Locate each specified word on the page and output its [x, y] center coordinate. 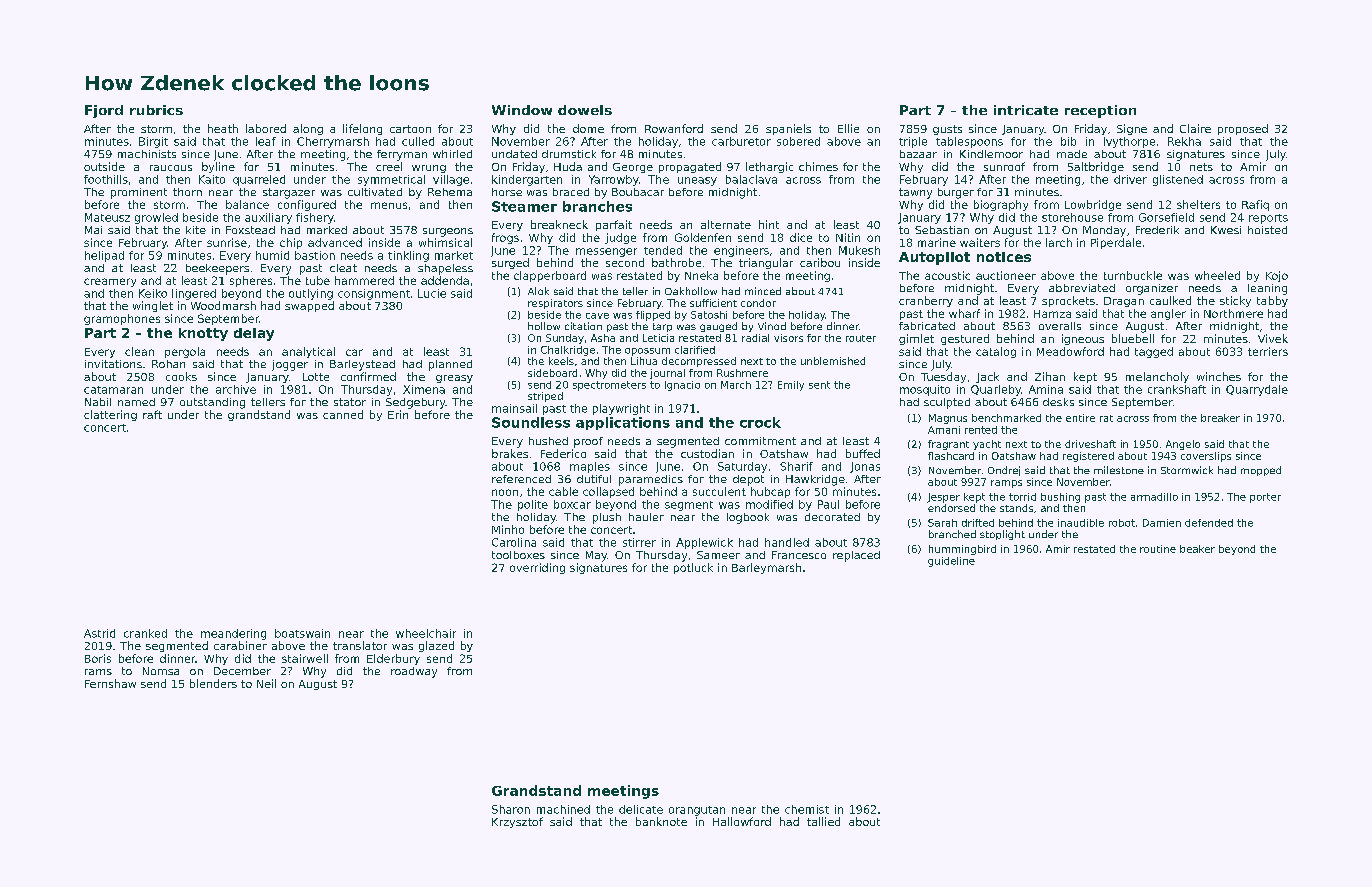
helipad [104, 256]
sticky [1235, 301]
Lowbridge [1093, 205]
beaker [1197, 549]
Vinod [772, 326]
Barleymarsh [766, 568]
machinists [147, 154]
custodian [707, 453]
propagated [690, 167]
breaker [1220, 418]
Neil [266, 683]
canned [343, 414]
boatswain [302, 633]
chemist [807, 809]
